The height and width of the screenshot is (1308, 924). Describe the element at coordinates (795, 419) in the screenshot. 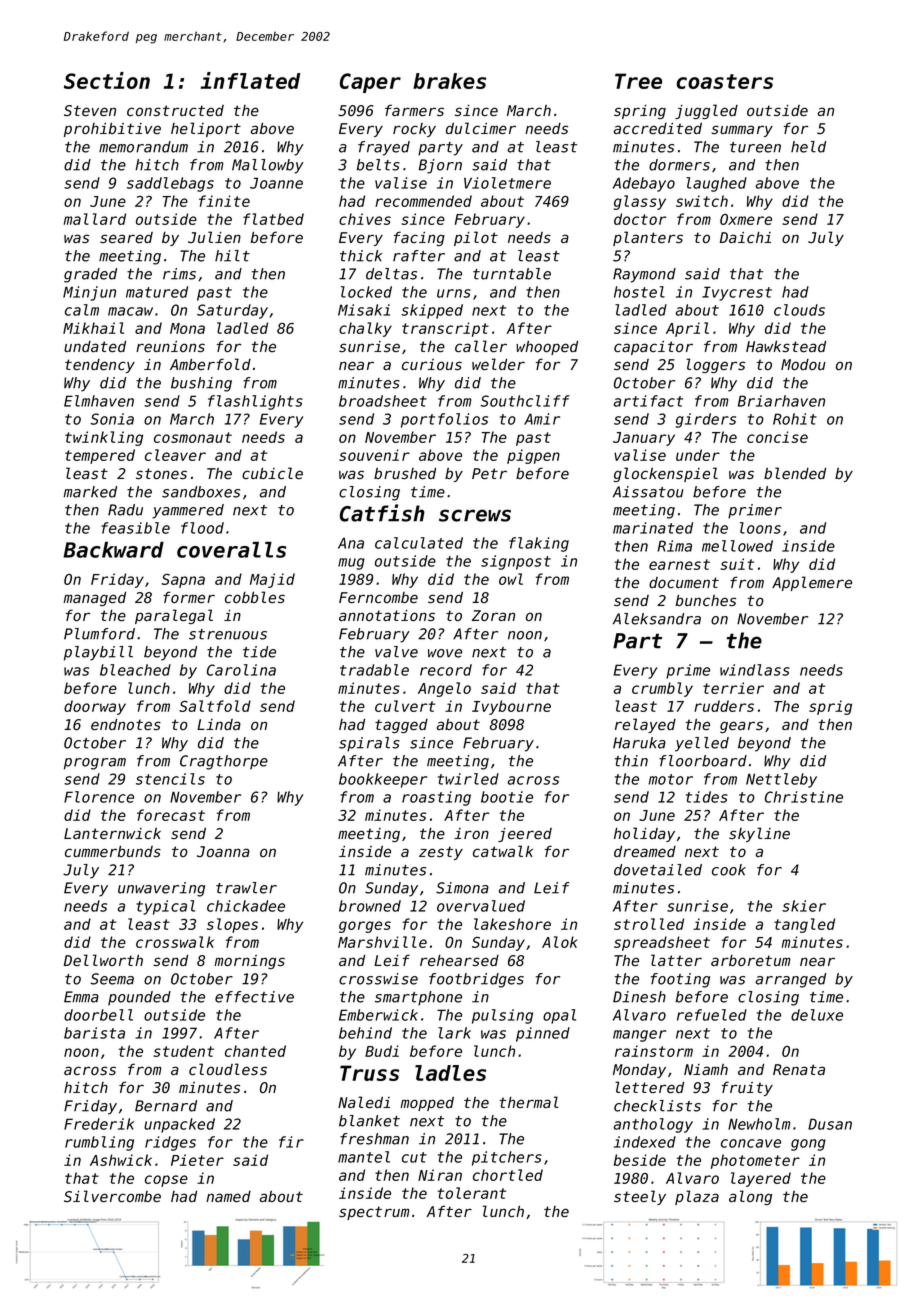

I see `Rohit` at that location.
